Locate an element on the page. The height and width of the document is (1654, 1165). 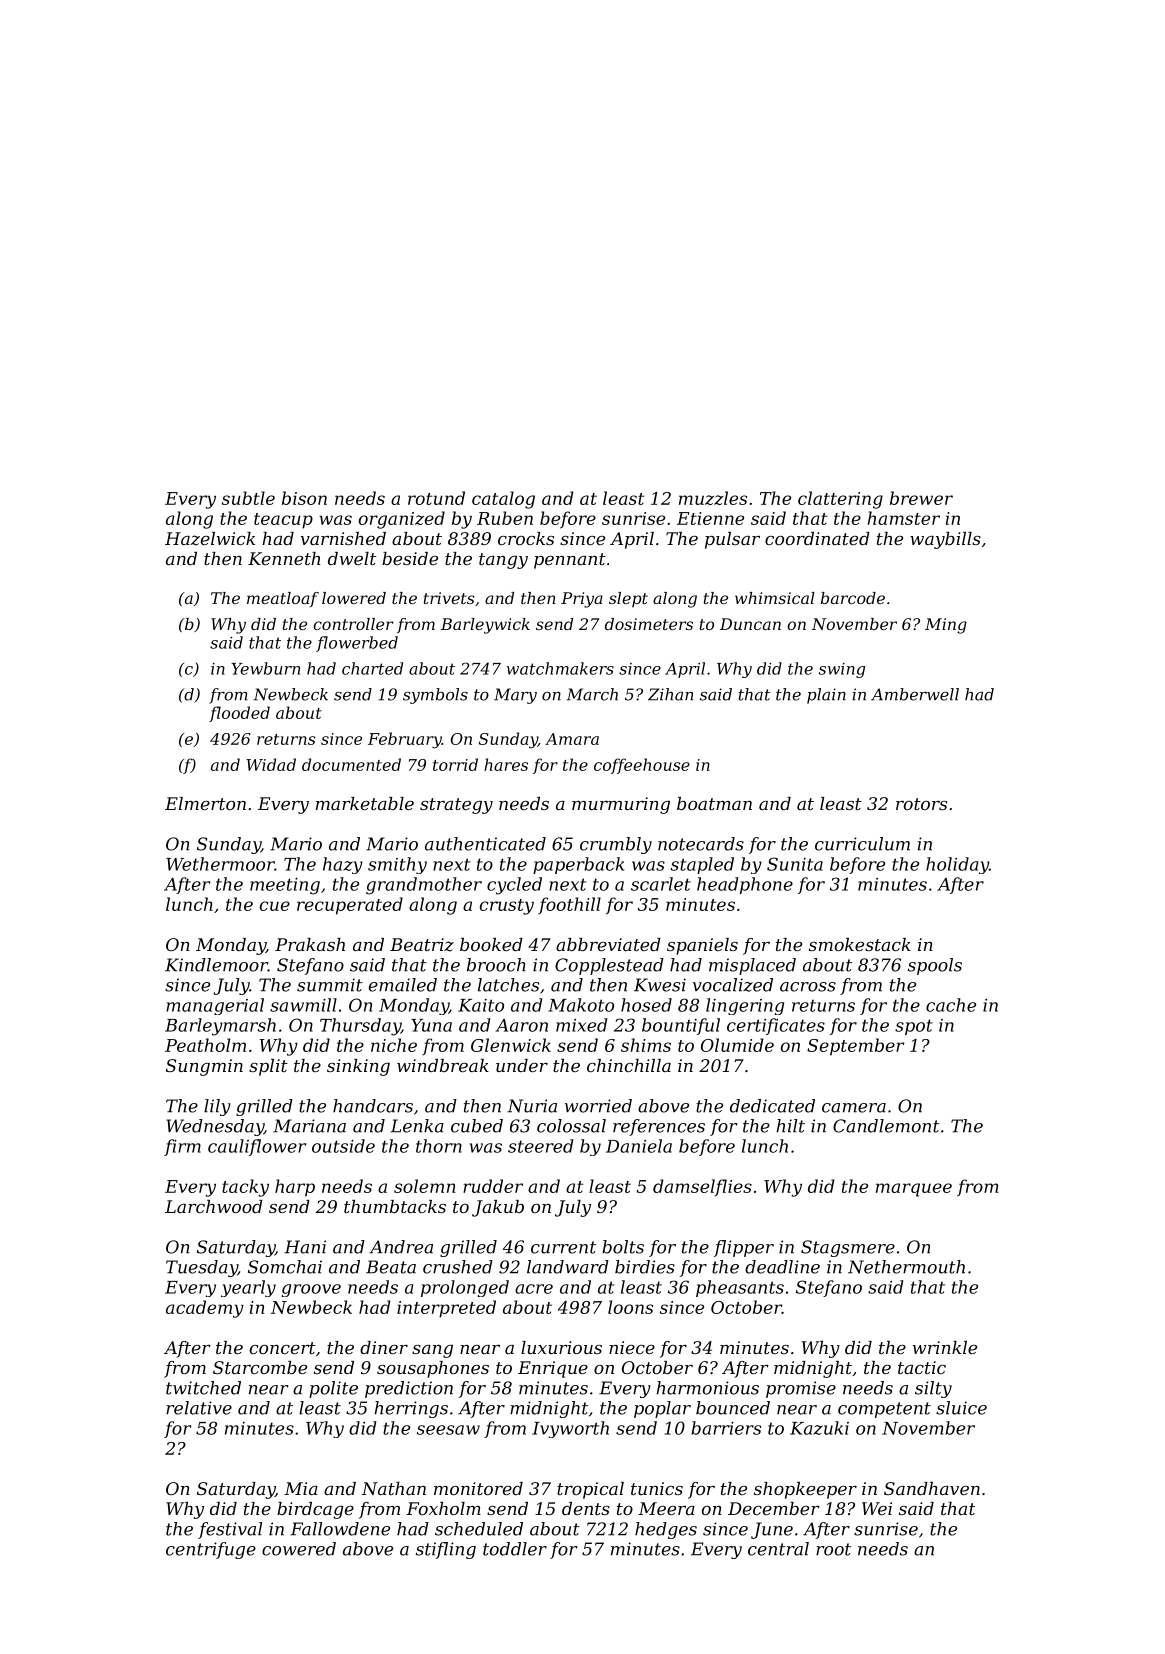
meeting is located at coordinates (285, 886).
